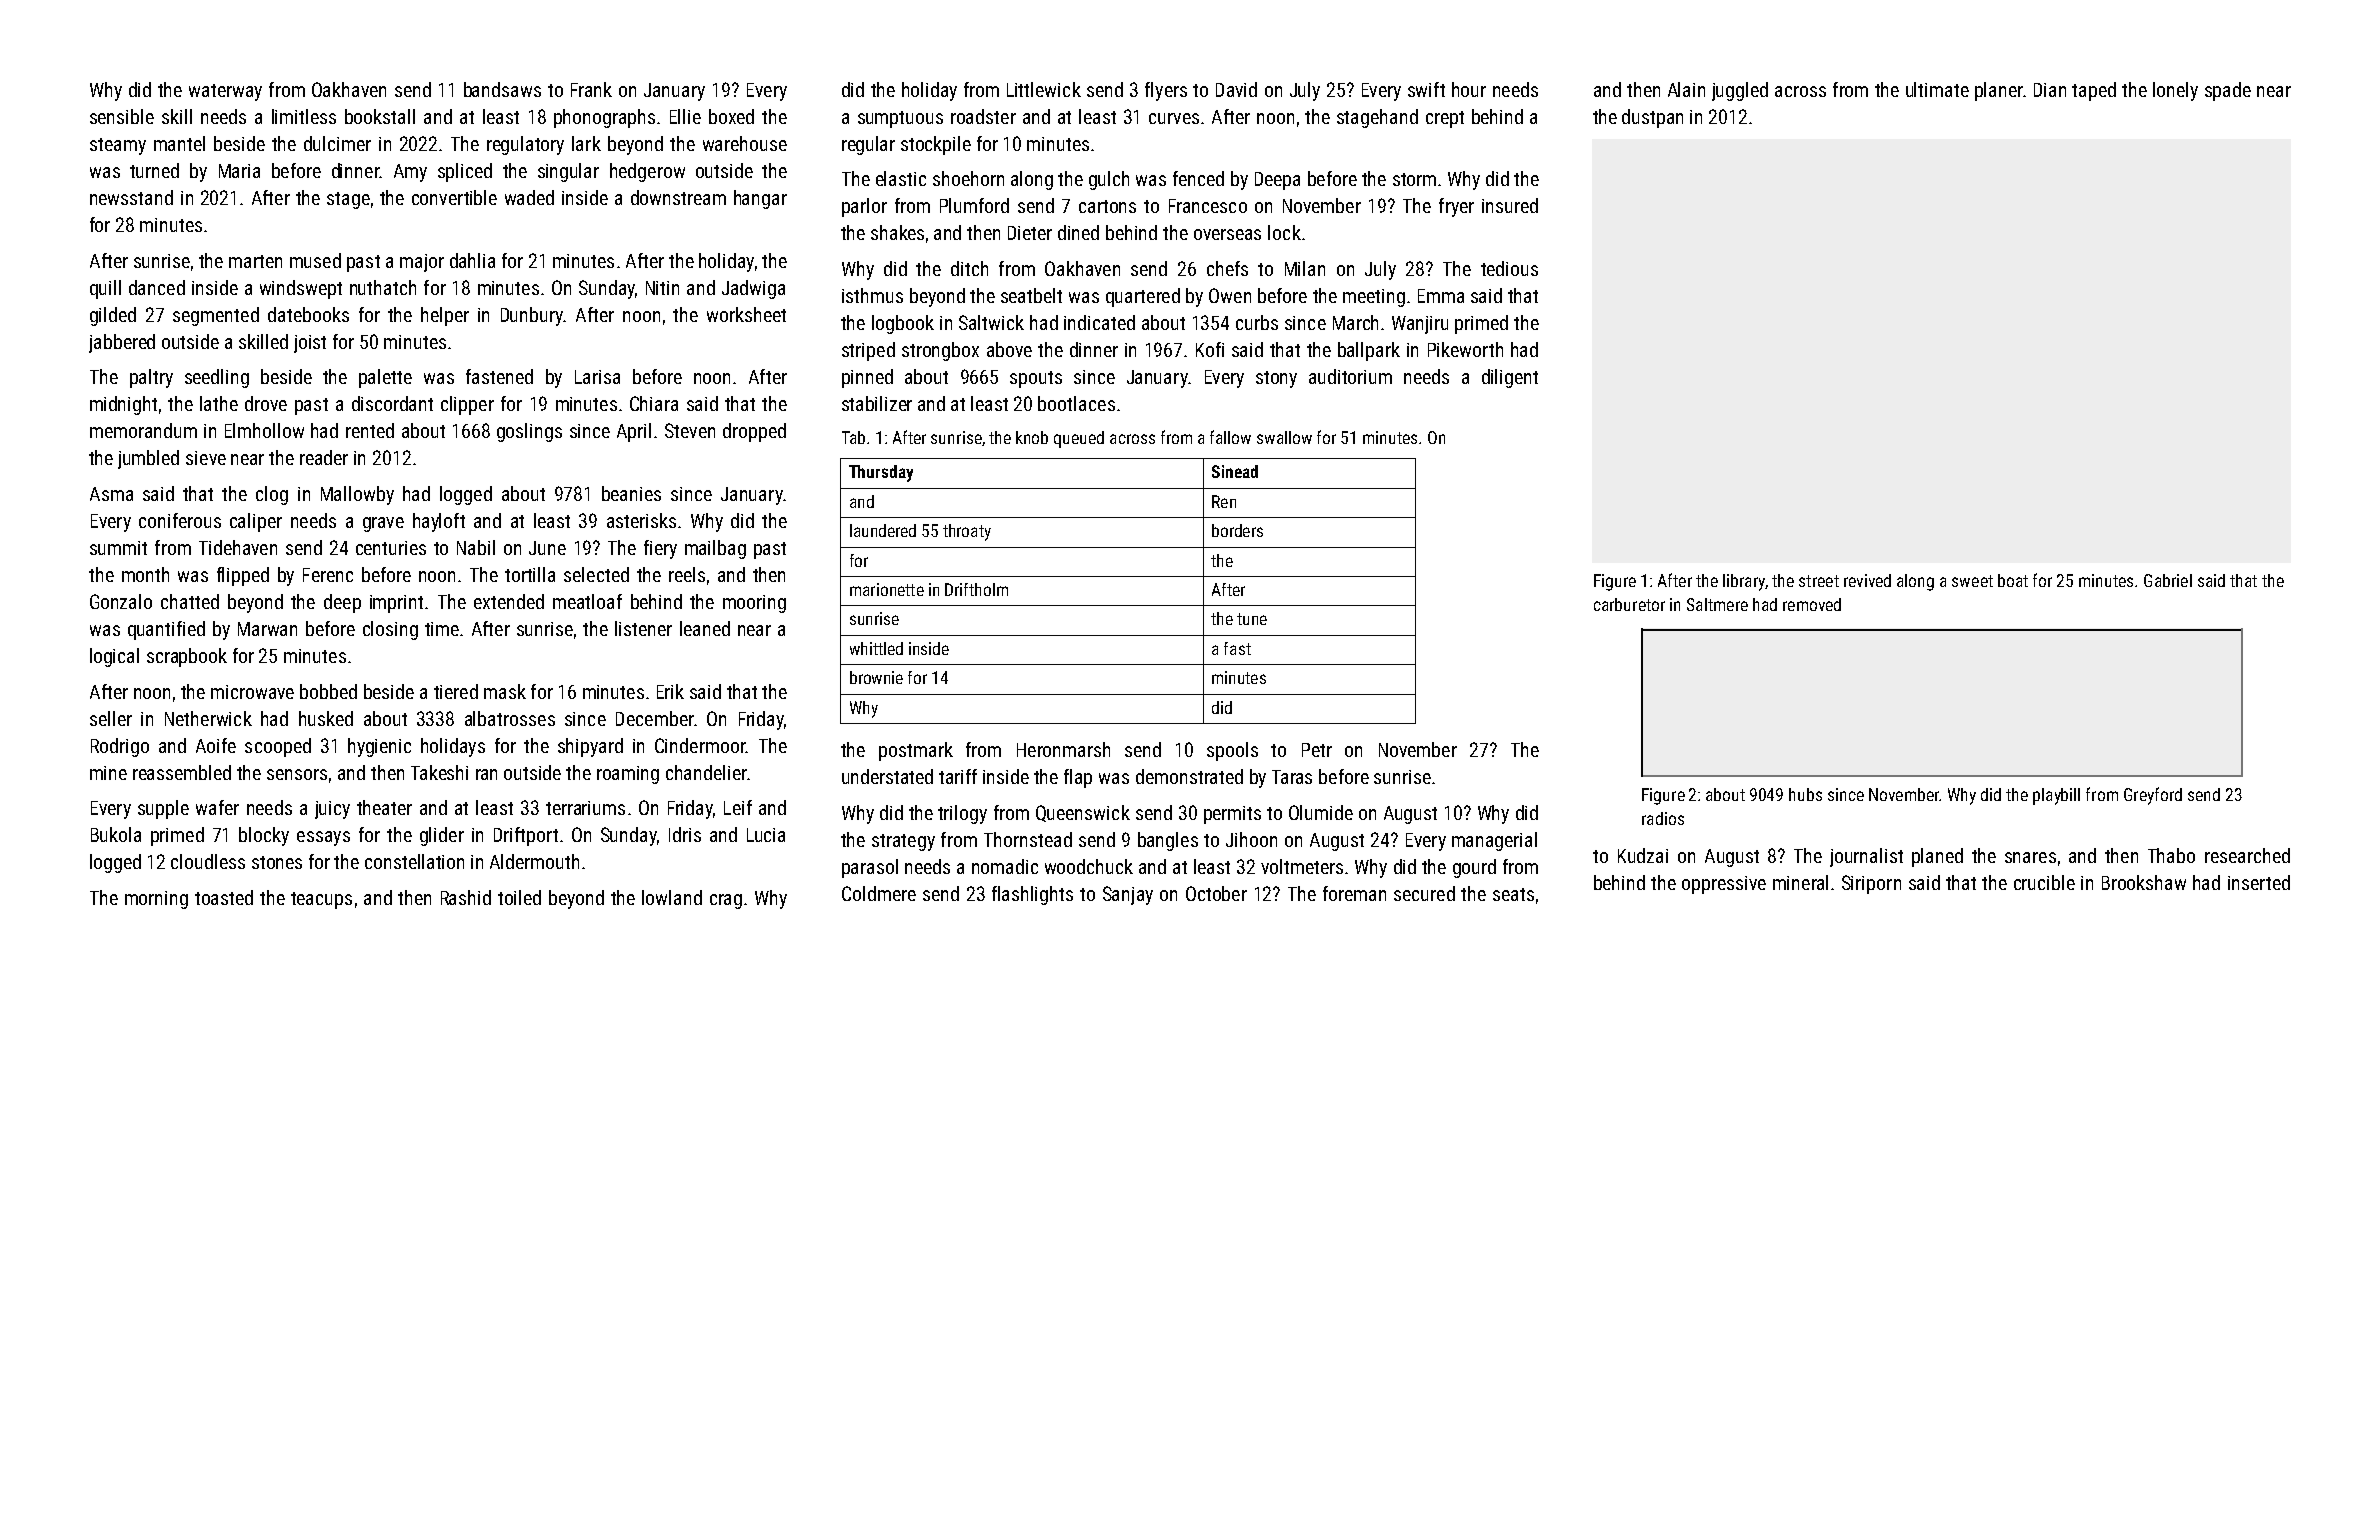  What do you see at coordinates (1509, 268) in the screenshot?
I see `tedious` at bounding box center [1509, 268].
